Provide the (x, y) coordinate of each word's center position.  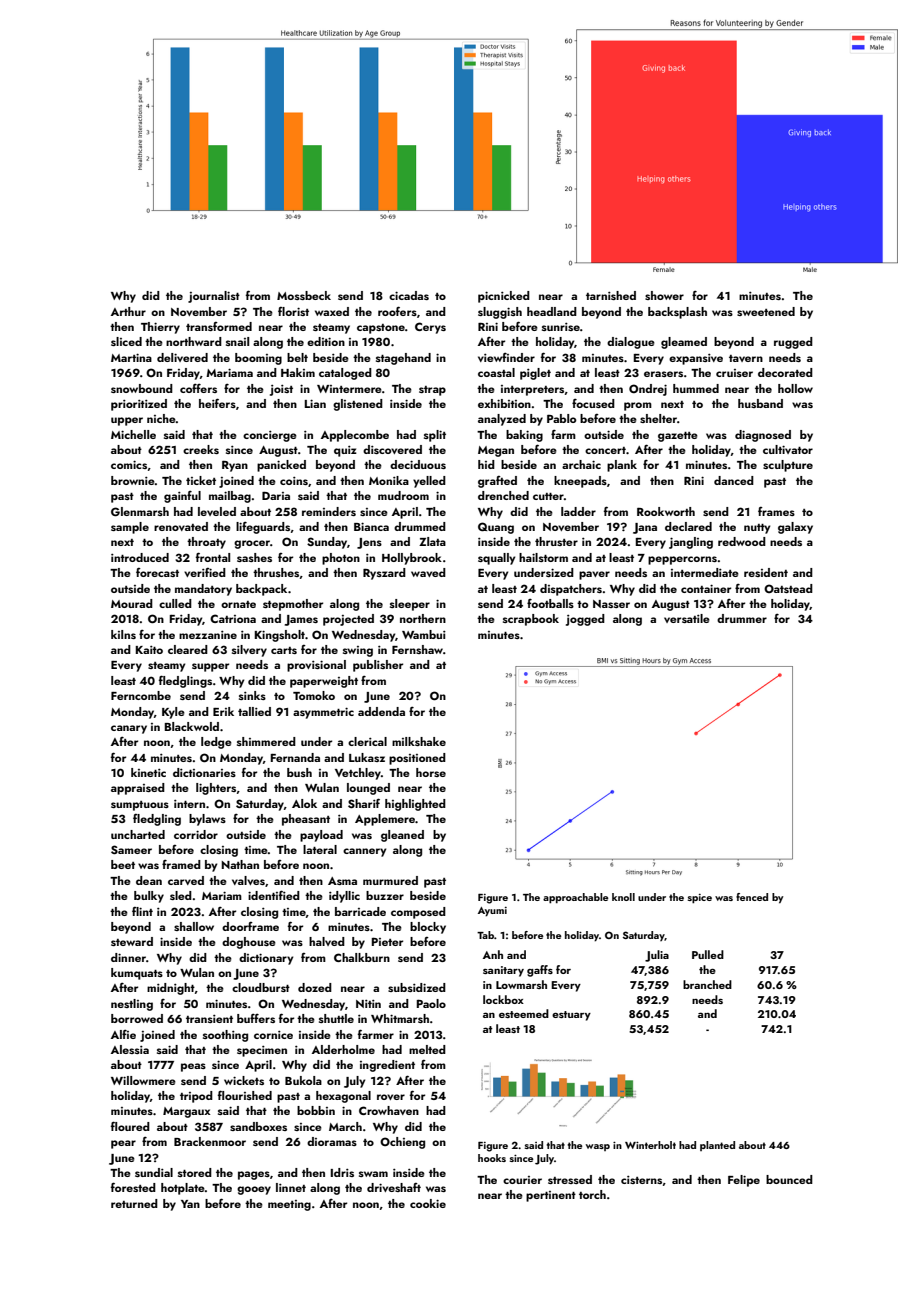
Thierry (160, 328)
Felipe (744, 1181)
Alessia (130, 1049)
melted (427, 1049)
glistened (358, 405)
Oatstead (788, 588)
